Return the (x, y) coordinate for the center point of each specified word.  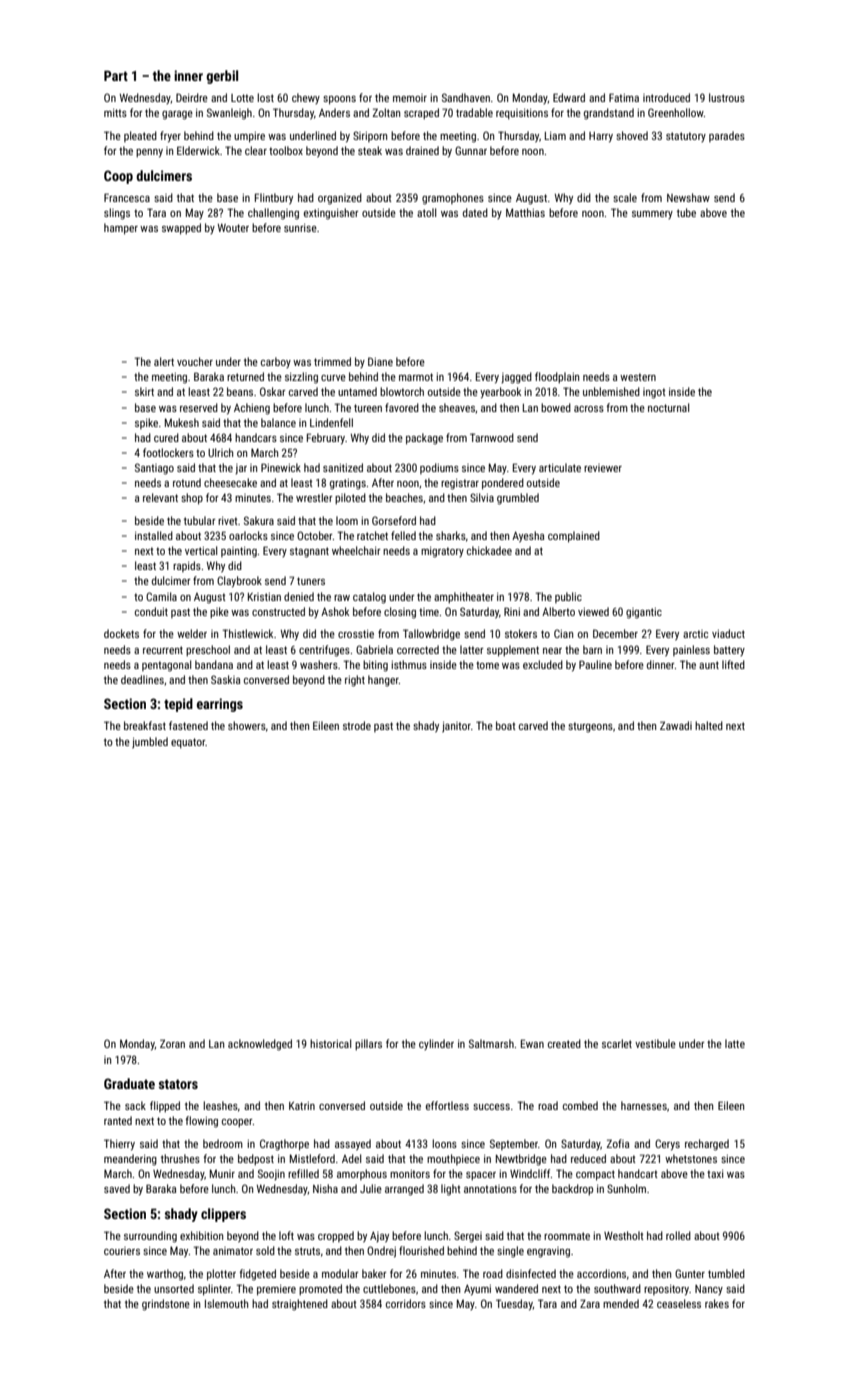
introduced (666, 97)
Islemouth (226, 1303)
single (510, 1252)
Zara (590, 1303)
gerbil (222, 77)
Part (116, 75)
